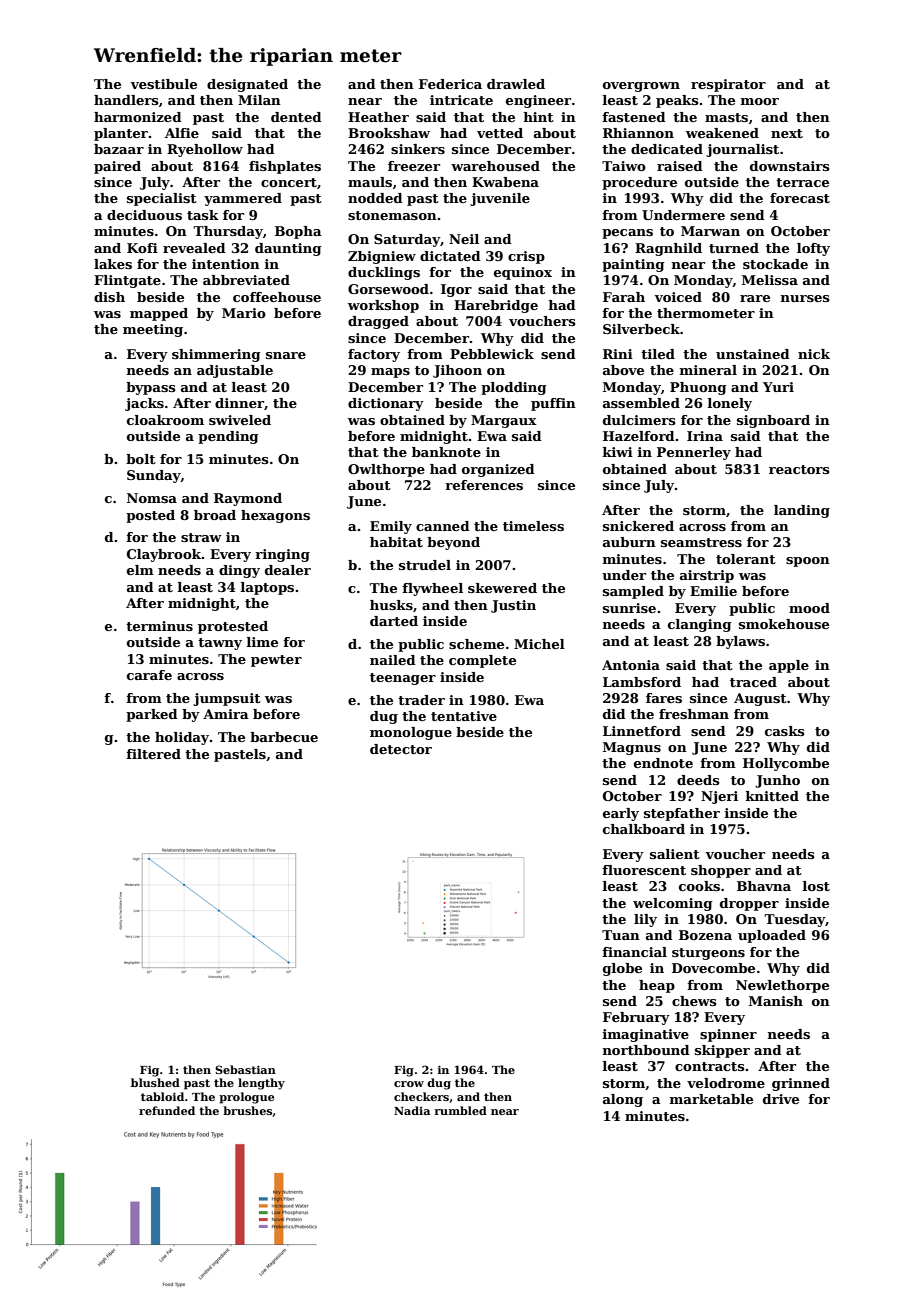 This image has height=1308, width=924. What do you see at coordinates (412, 1110) in the image?
I see `Nadia` at bounding box center [412, 1110].
